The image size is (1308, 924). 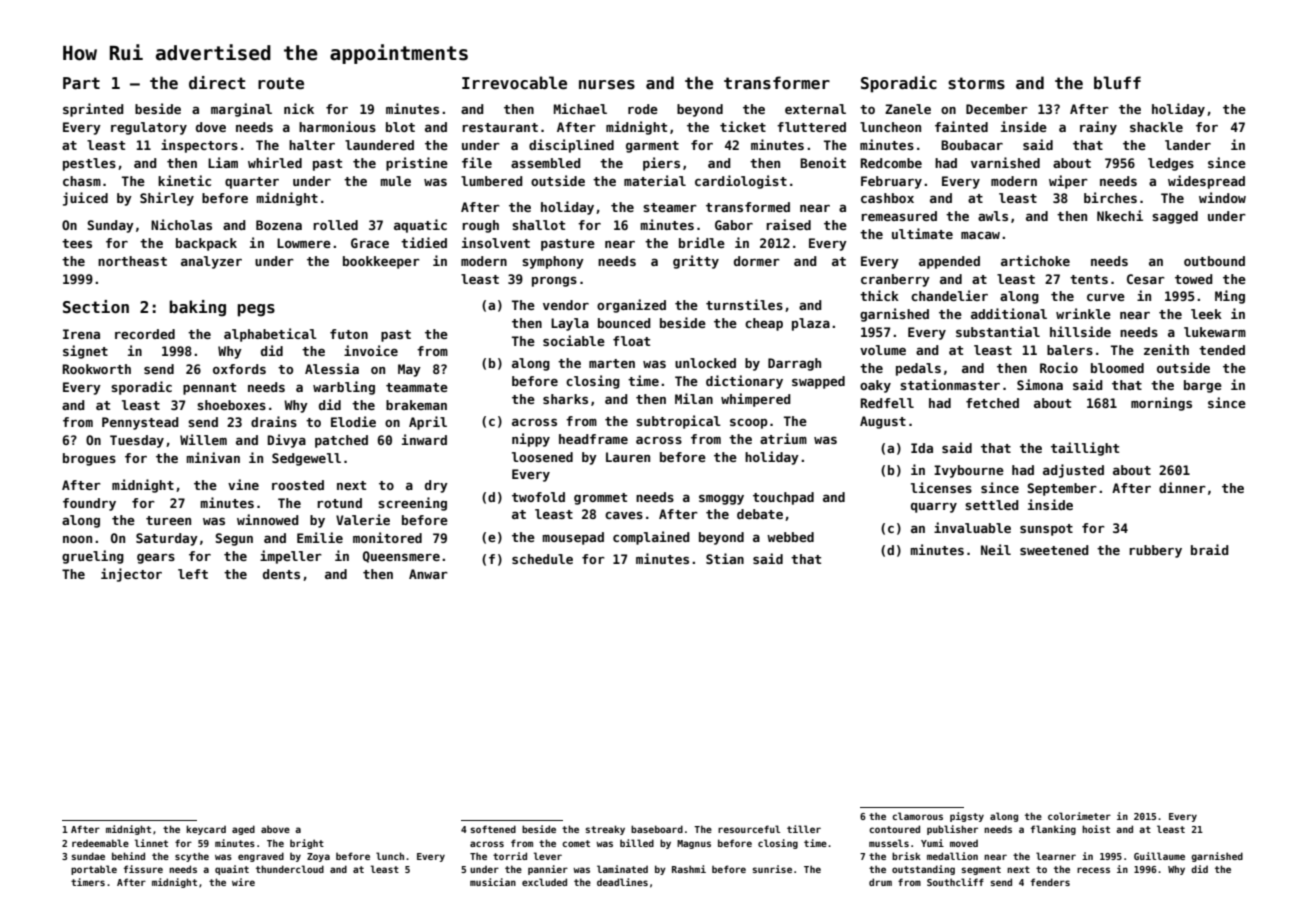 What do you see at coordinates (1120, 215) in the page?
I see `Nkechi` at bounding box center [1120, 215].
